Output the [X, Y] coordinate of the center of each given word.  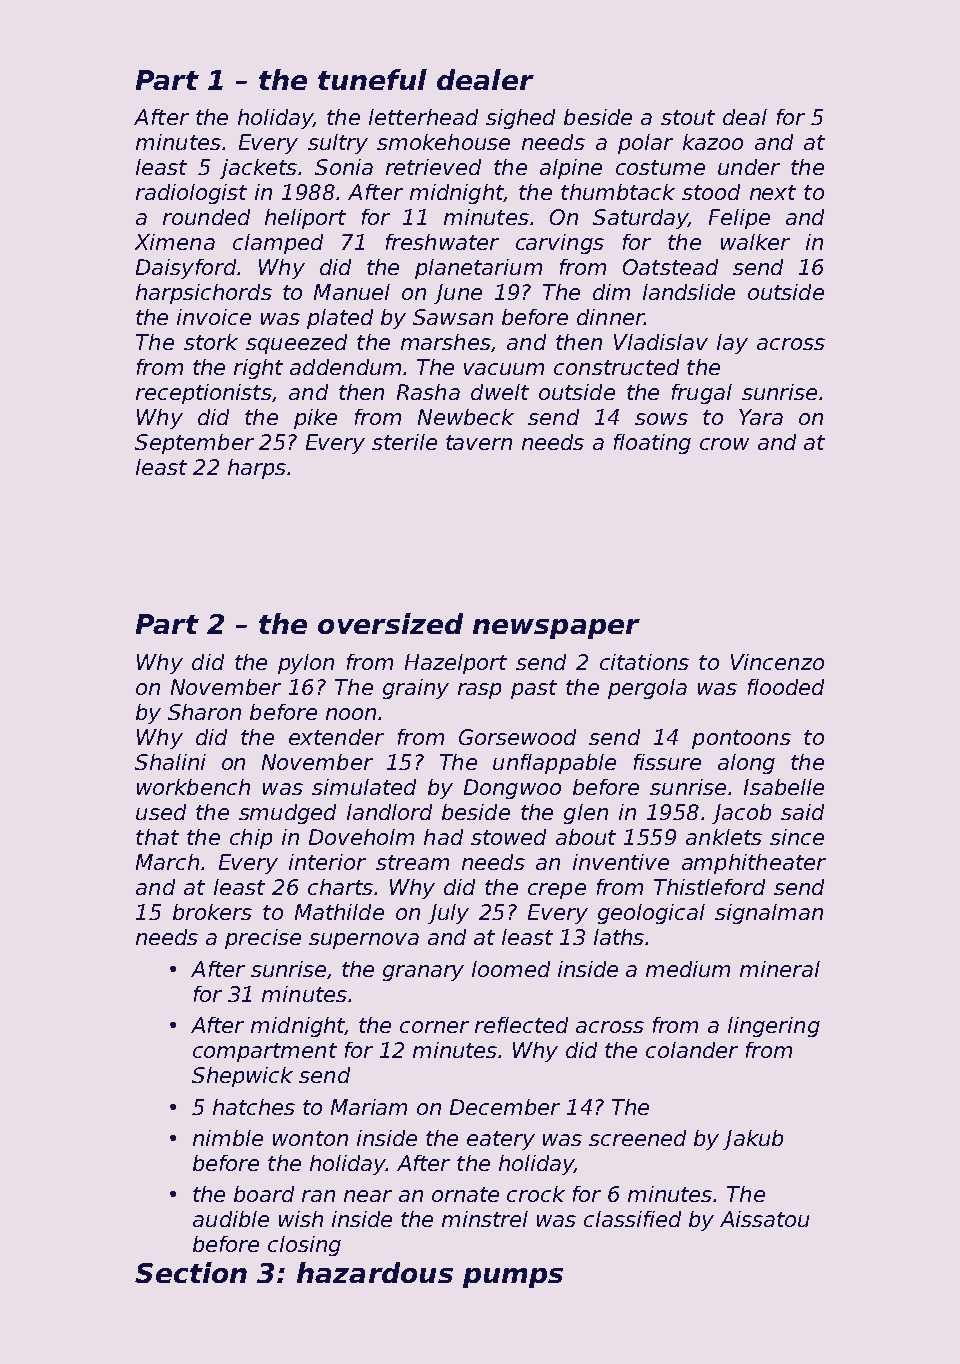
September [194, 444]
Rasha [428, 392]
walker [755, 242]
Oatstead [670, 267]
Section [191, 1272]
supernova [364, 941]
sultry [338, 144]
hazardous [375, 1272]
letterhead [423, 117]
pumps [513, 1278]
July [448, 914]
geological [651, 914]
